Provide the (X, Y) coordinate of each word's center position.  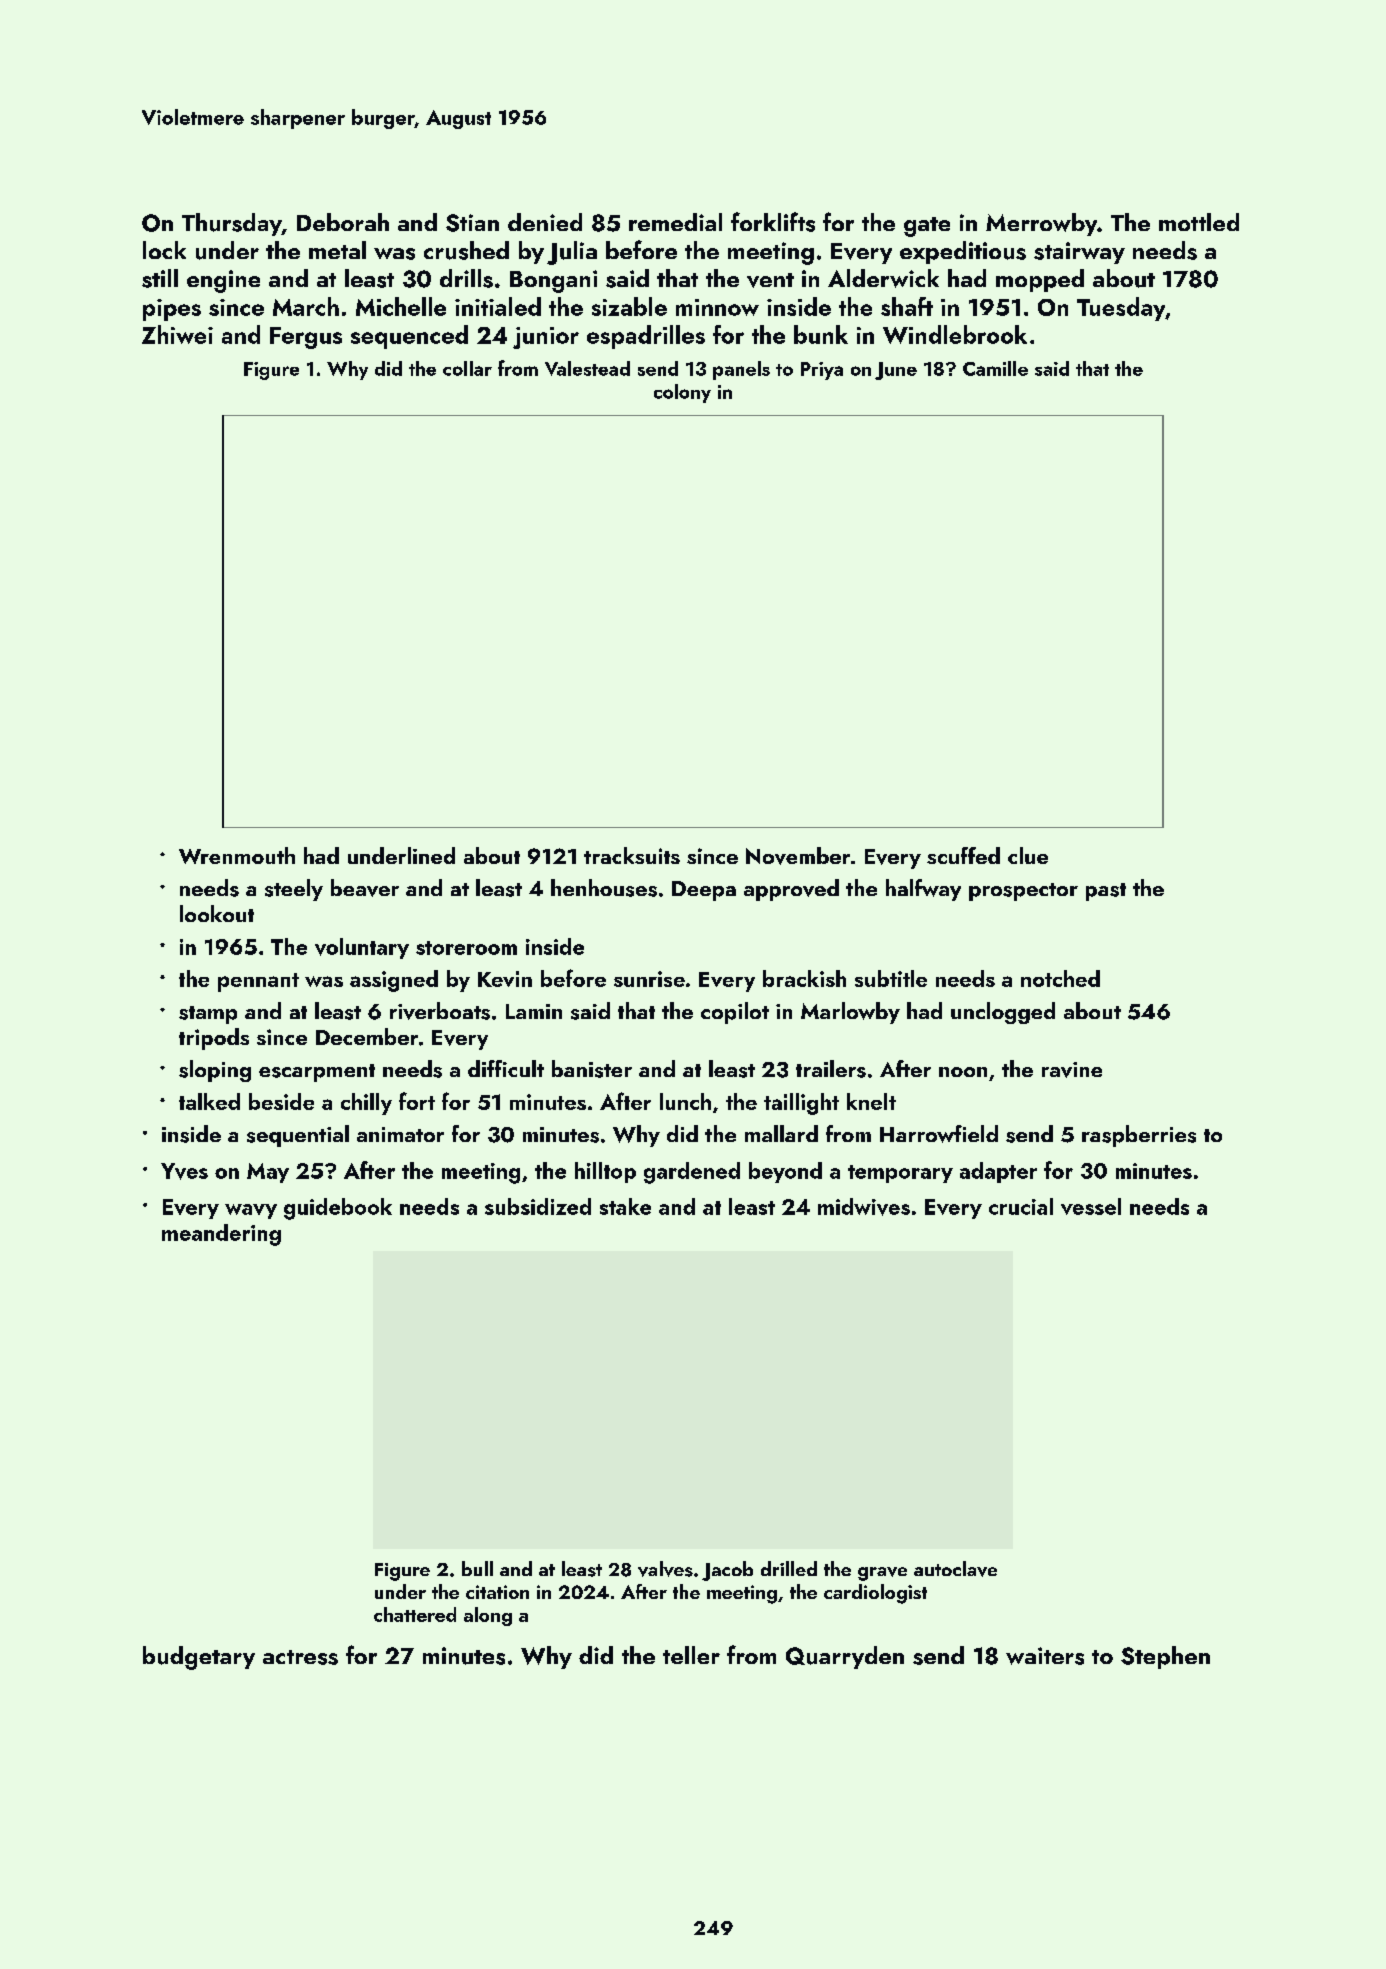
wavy (251, 1211)
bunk (821, 334)
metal (337, 250)
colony (682, 393)
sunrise (649, 979)
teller (691, 1655)
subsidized (538, 1206)
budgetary (199, 1658)
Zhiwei (177, 334)
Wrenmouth (237, 855)
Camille (995, 368)
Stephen (1165, 1657)
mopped (1040, 280)
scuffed (963, 855)
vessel (1091, 1206)
